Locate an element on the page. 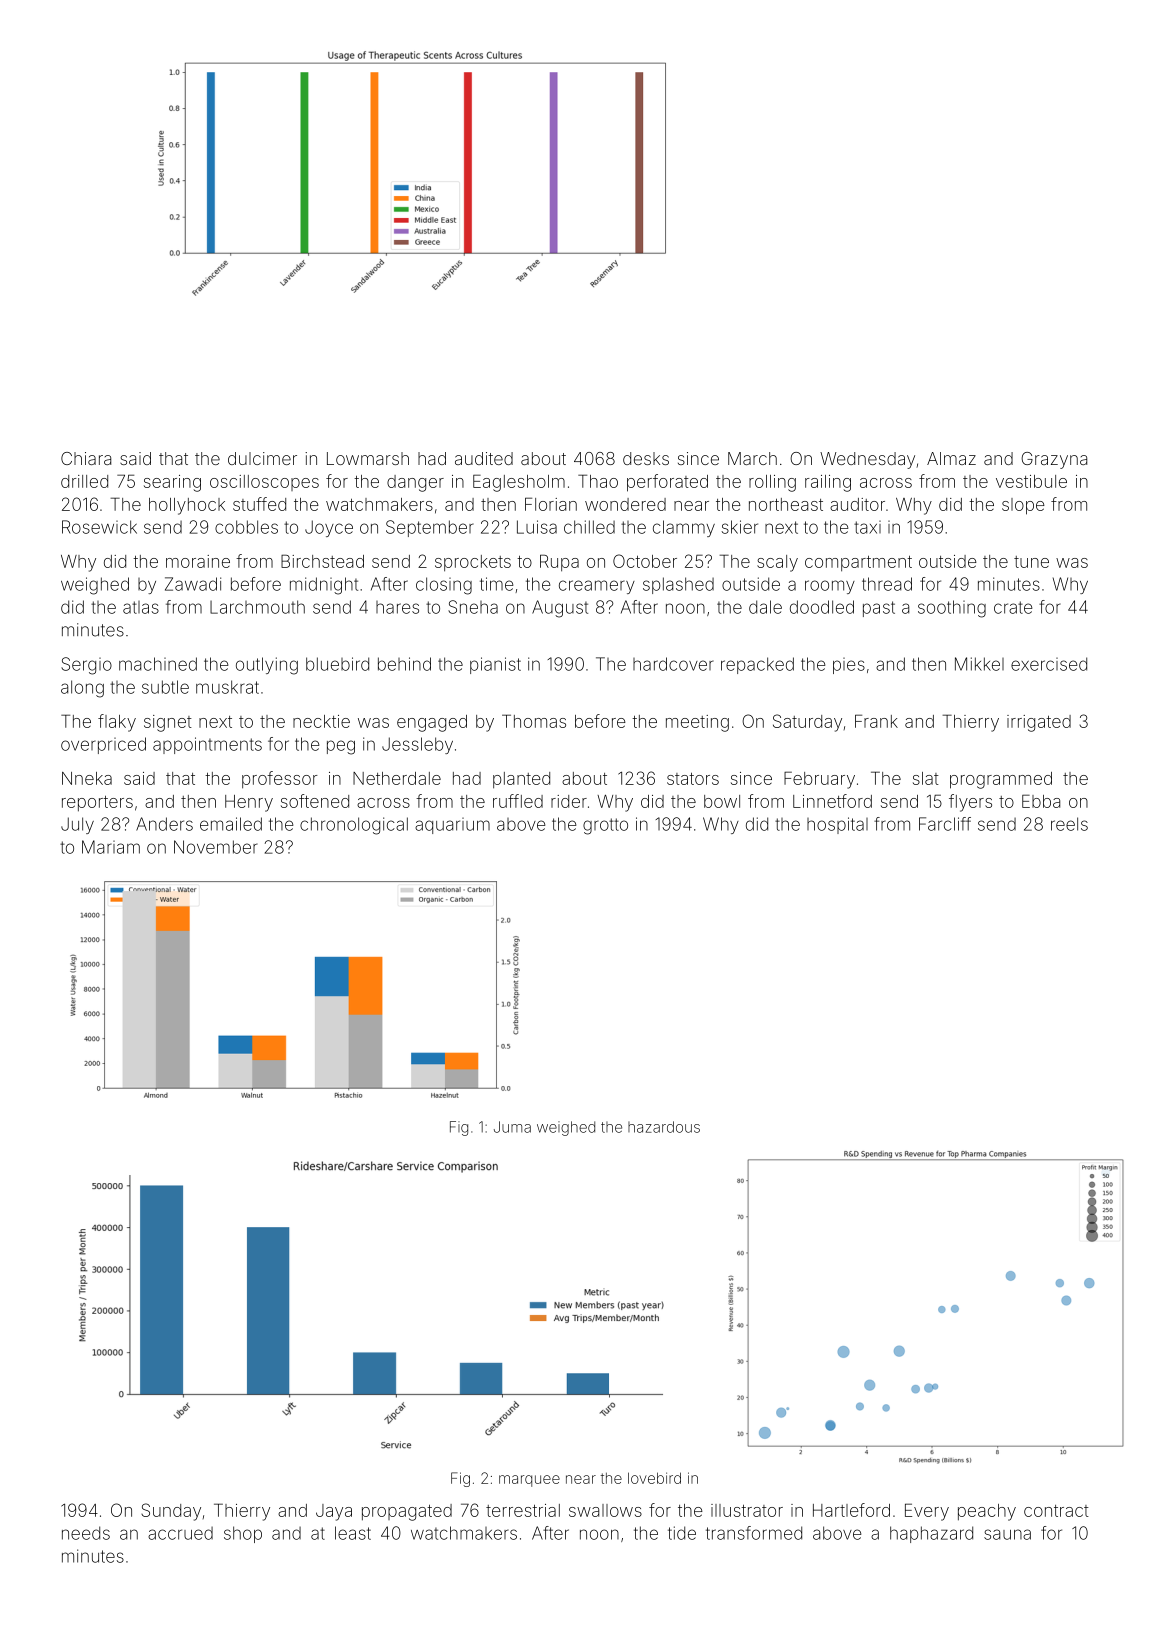 Image resolution: width=1149 pixels, height=1625 pixels. Jaya is located at coordinates (334, 1512).
